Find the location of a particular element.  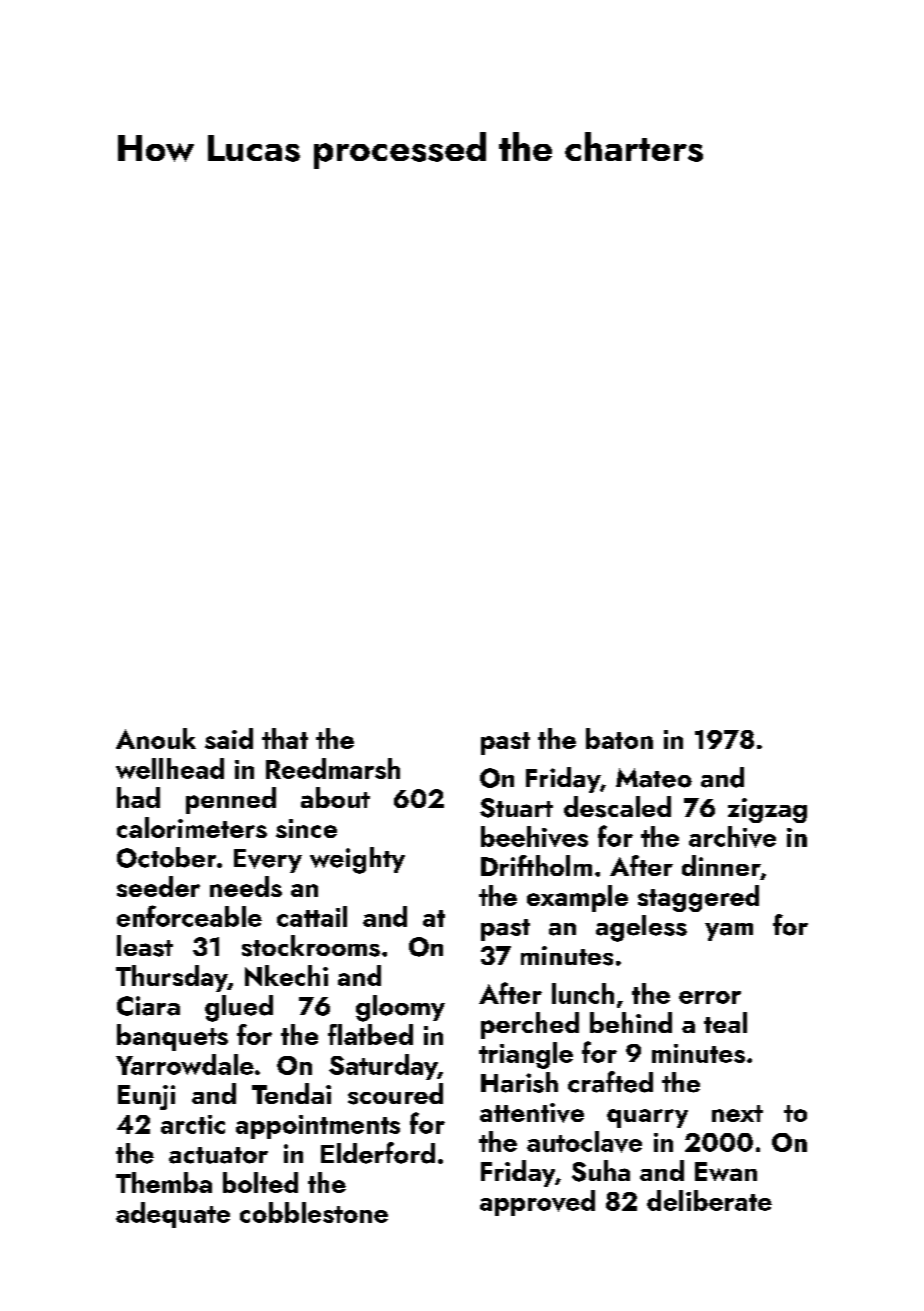

had is located at coordinates (138, 797).
